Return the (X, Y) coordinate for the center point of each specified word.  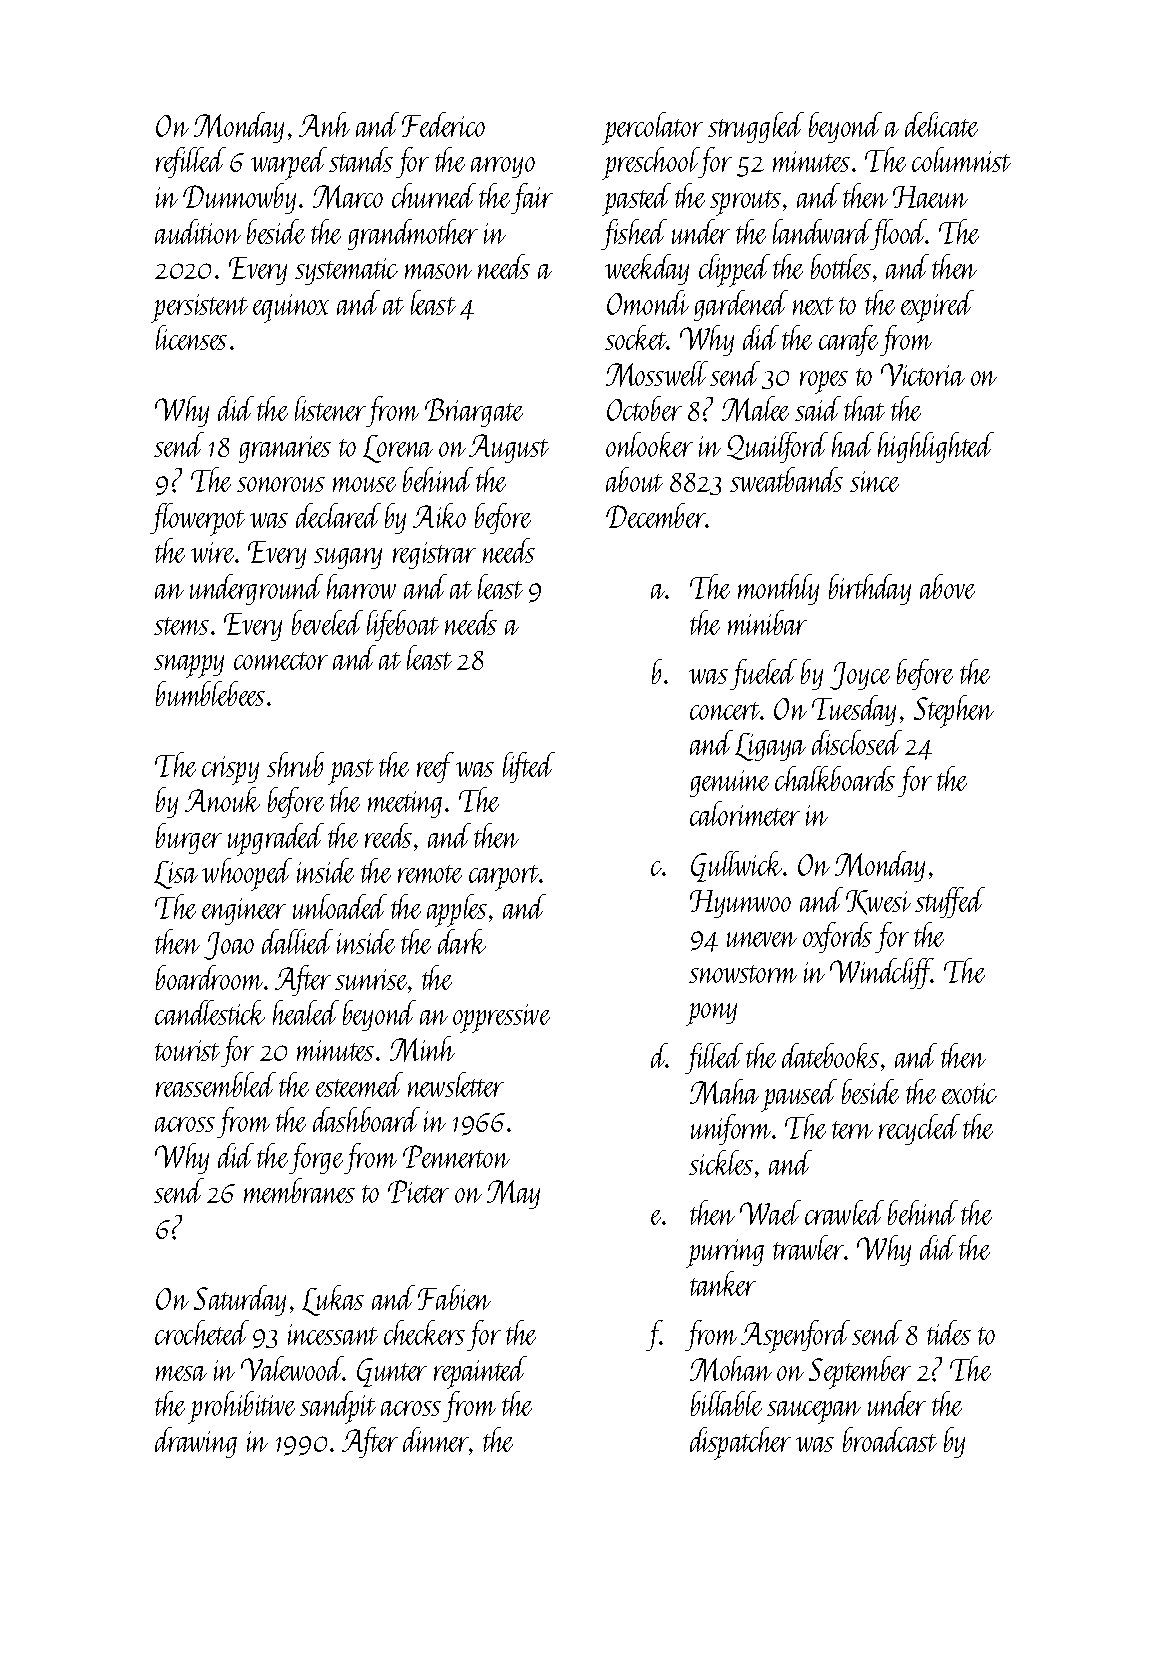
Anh (324, 124)
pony (711, 1014)
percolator (652, 128)
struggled (756, 127)
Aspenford (795, 1336)
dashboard (366, 1119)
